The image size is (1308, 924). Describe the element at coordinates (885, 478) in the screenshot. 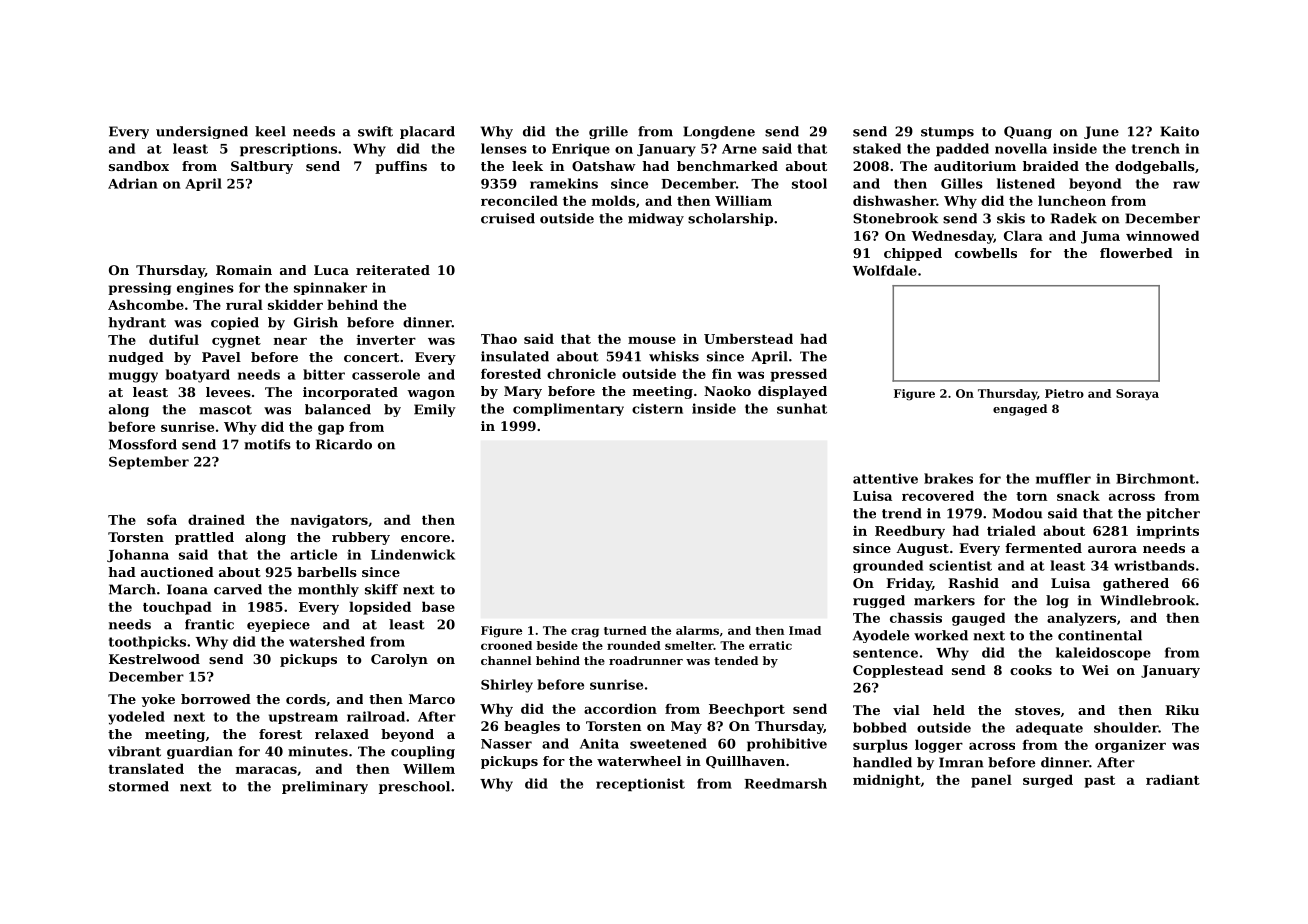

I see `attentive` at that location.
